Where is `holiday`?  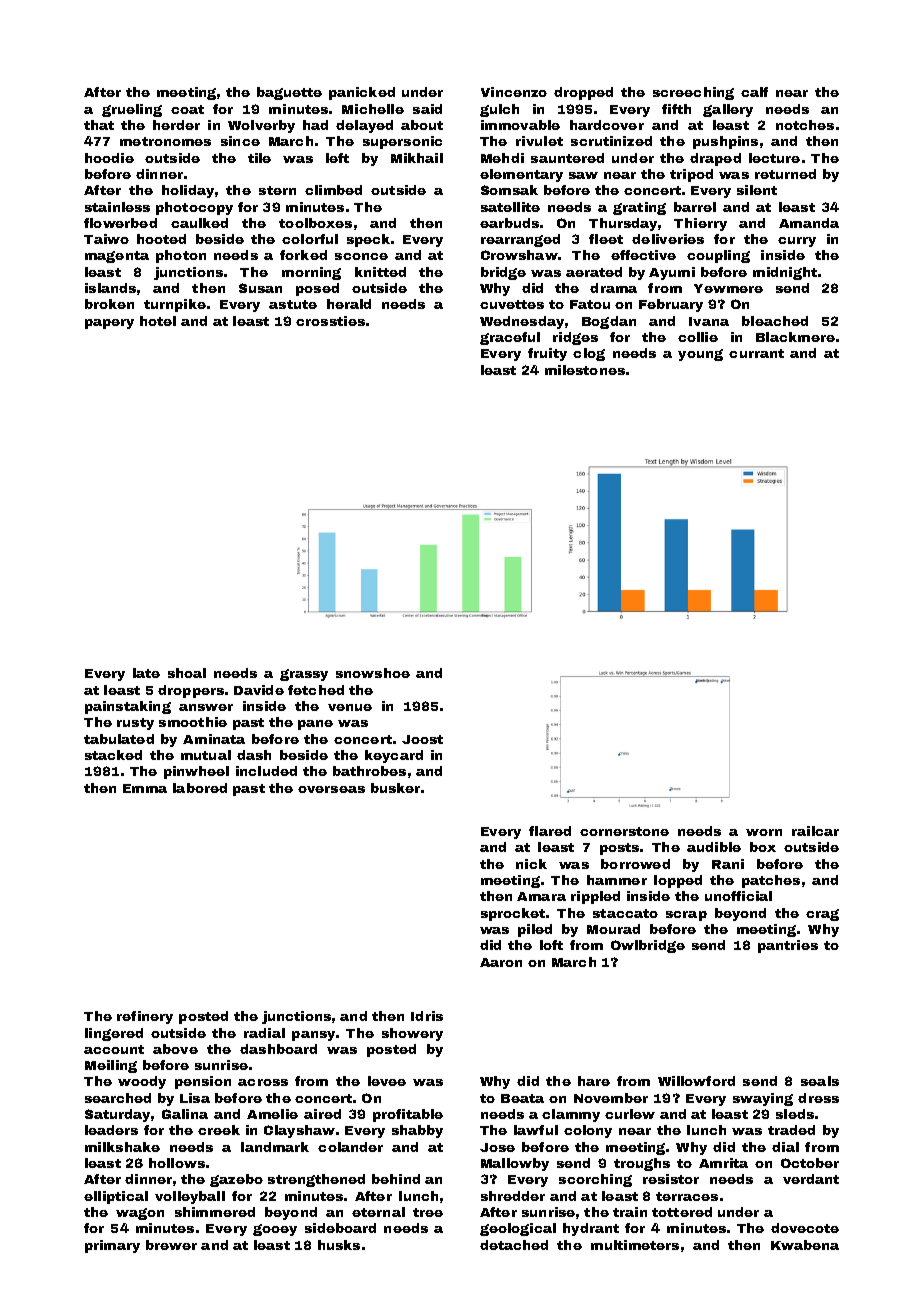 holiday is located at coordinates (188, 191).
